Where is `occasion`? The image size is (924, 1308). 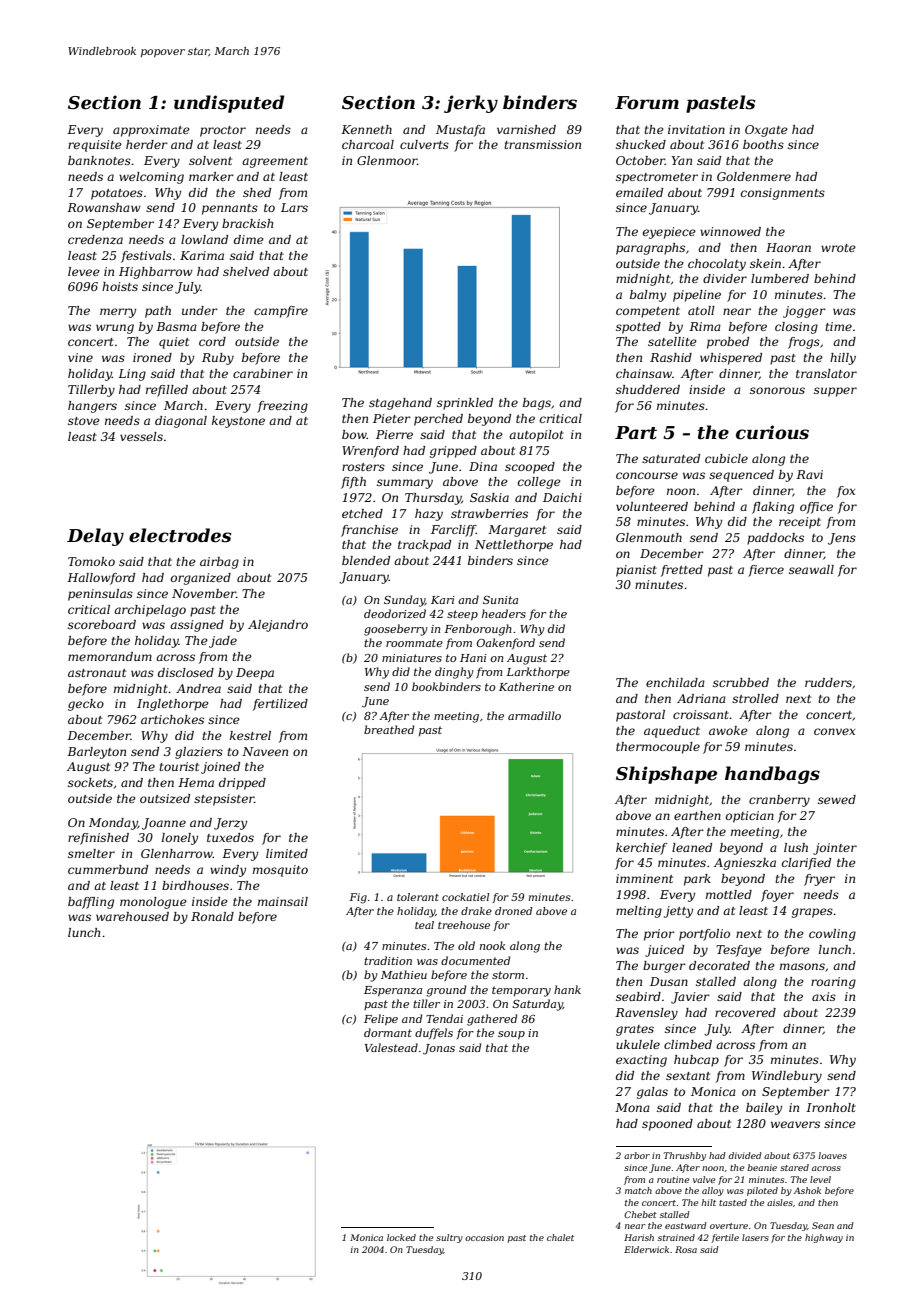
occasion is located at coordinates (484, 1237).
